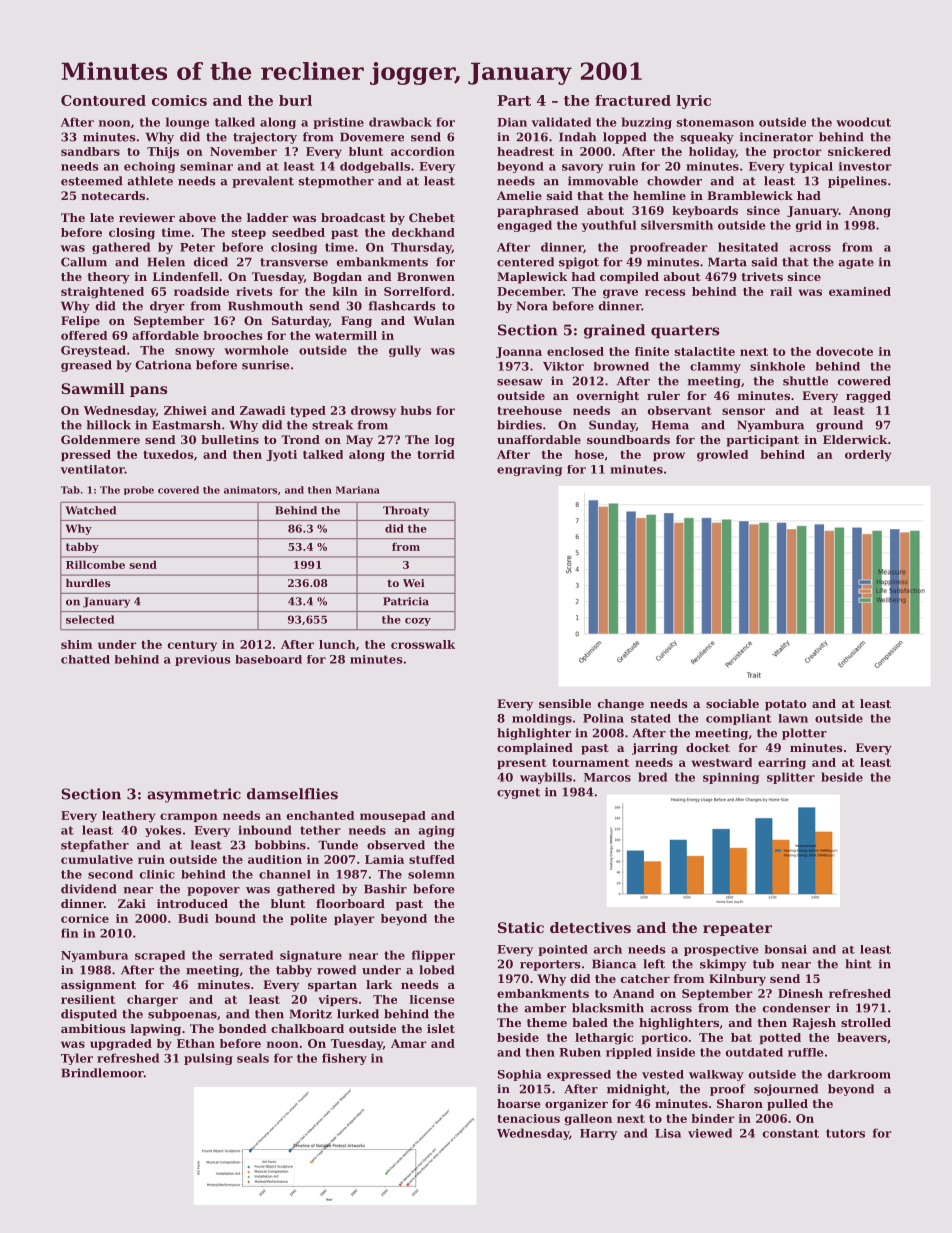 The image size is (952, 1233). What do you see at coordinates (740, 1103) in the image?
I see `Sharon` at bounding box center [740, 1103].
